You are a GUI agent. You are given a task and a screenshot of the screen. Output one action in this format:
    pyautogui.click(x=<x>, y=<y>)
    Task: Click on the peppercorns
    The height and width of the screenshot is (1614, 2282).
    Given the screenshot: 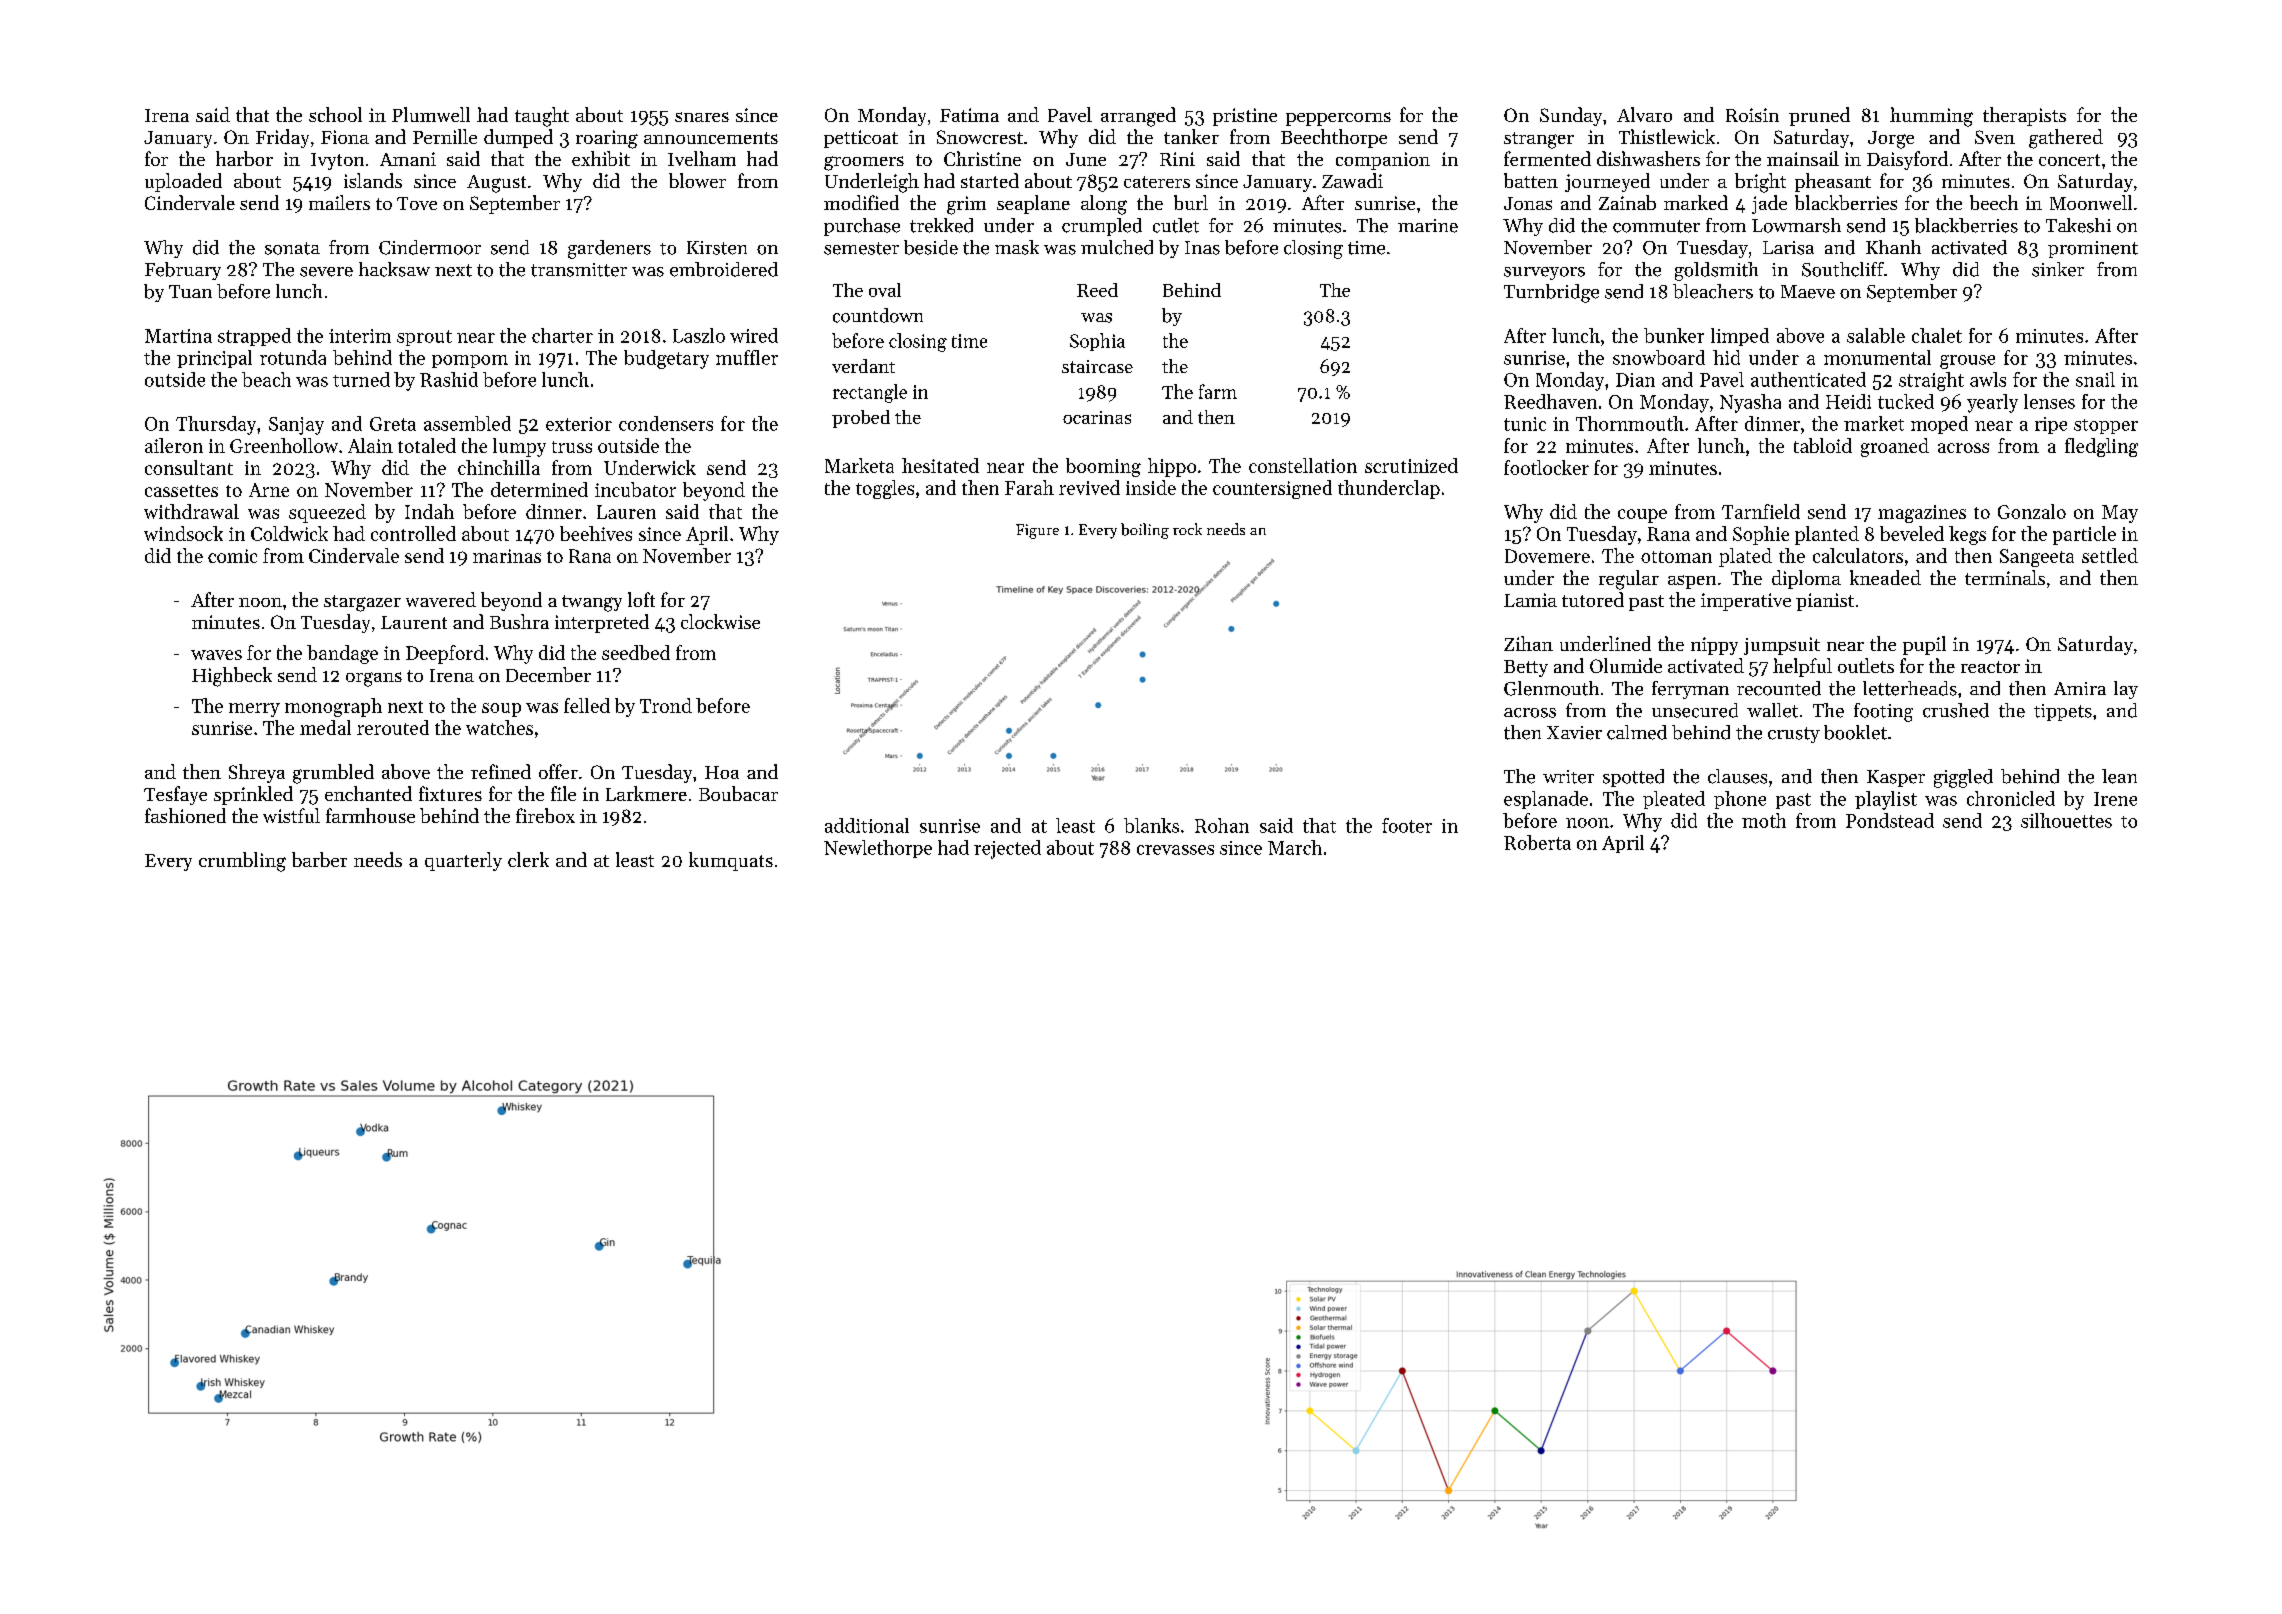 What is the action you would take?
    pyautogui.click(x=1338, y=119)
